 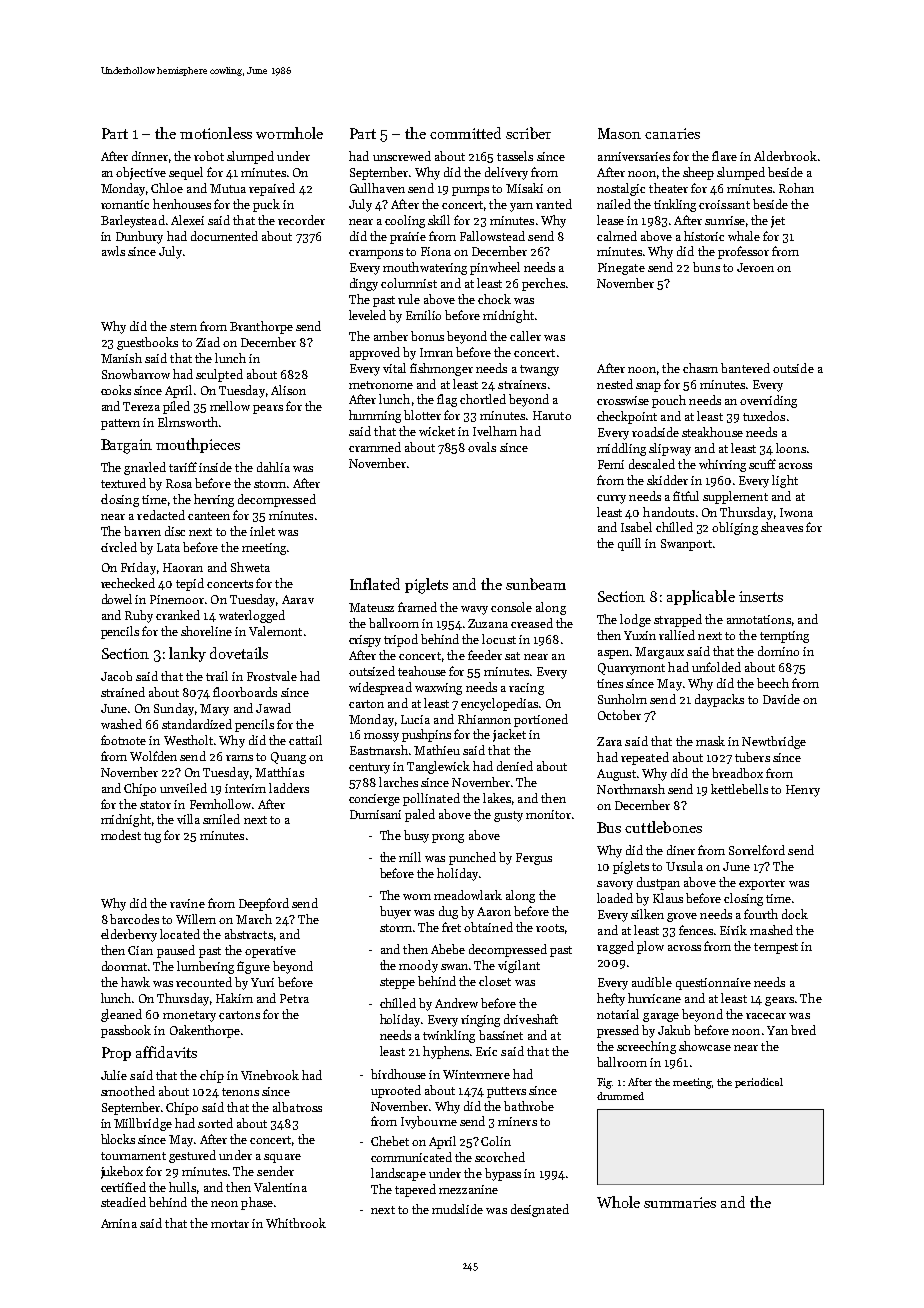 What do you see at coordinates (619, 133) in the page?
I see `Mason` at bounding box center [619, 133].
